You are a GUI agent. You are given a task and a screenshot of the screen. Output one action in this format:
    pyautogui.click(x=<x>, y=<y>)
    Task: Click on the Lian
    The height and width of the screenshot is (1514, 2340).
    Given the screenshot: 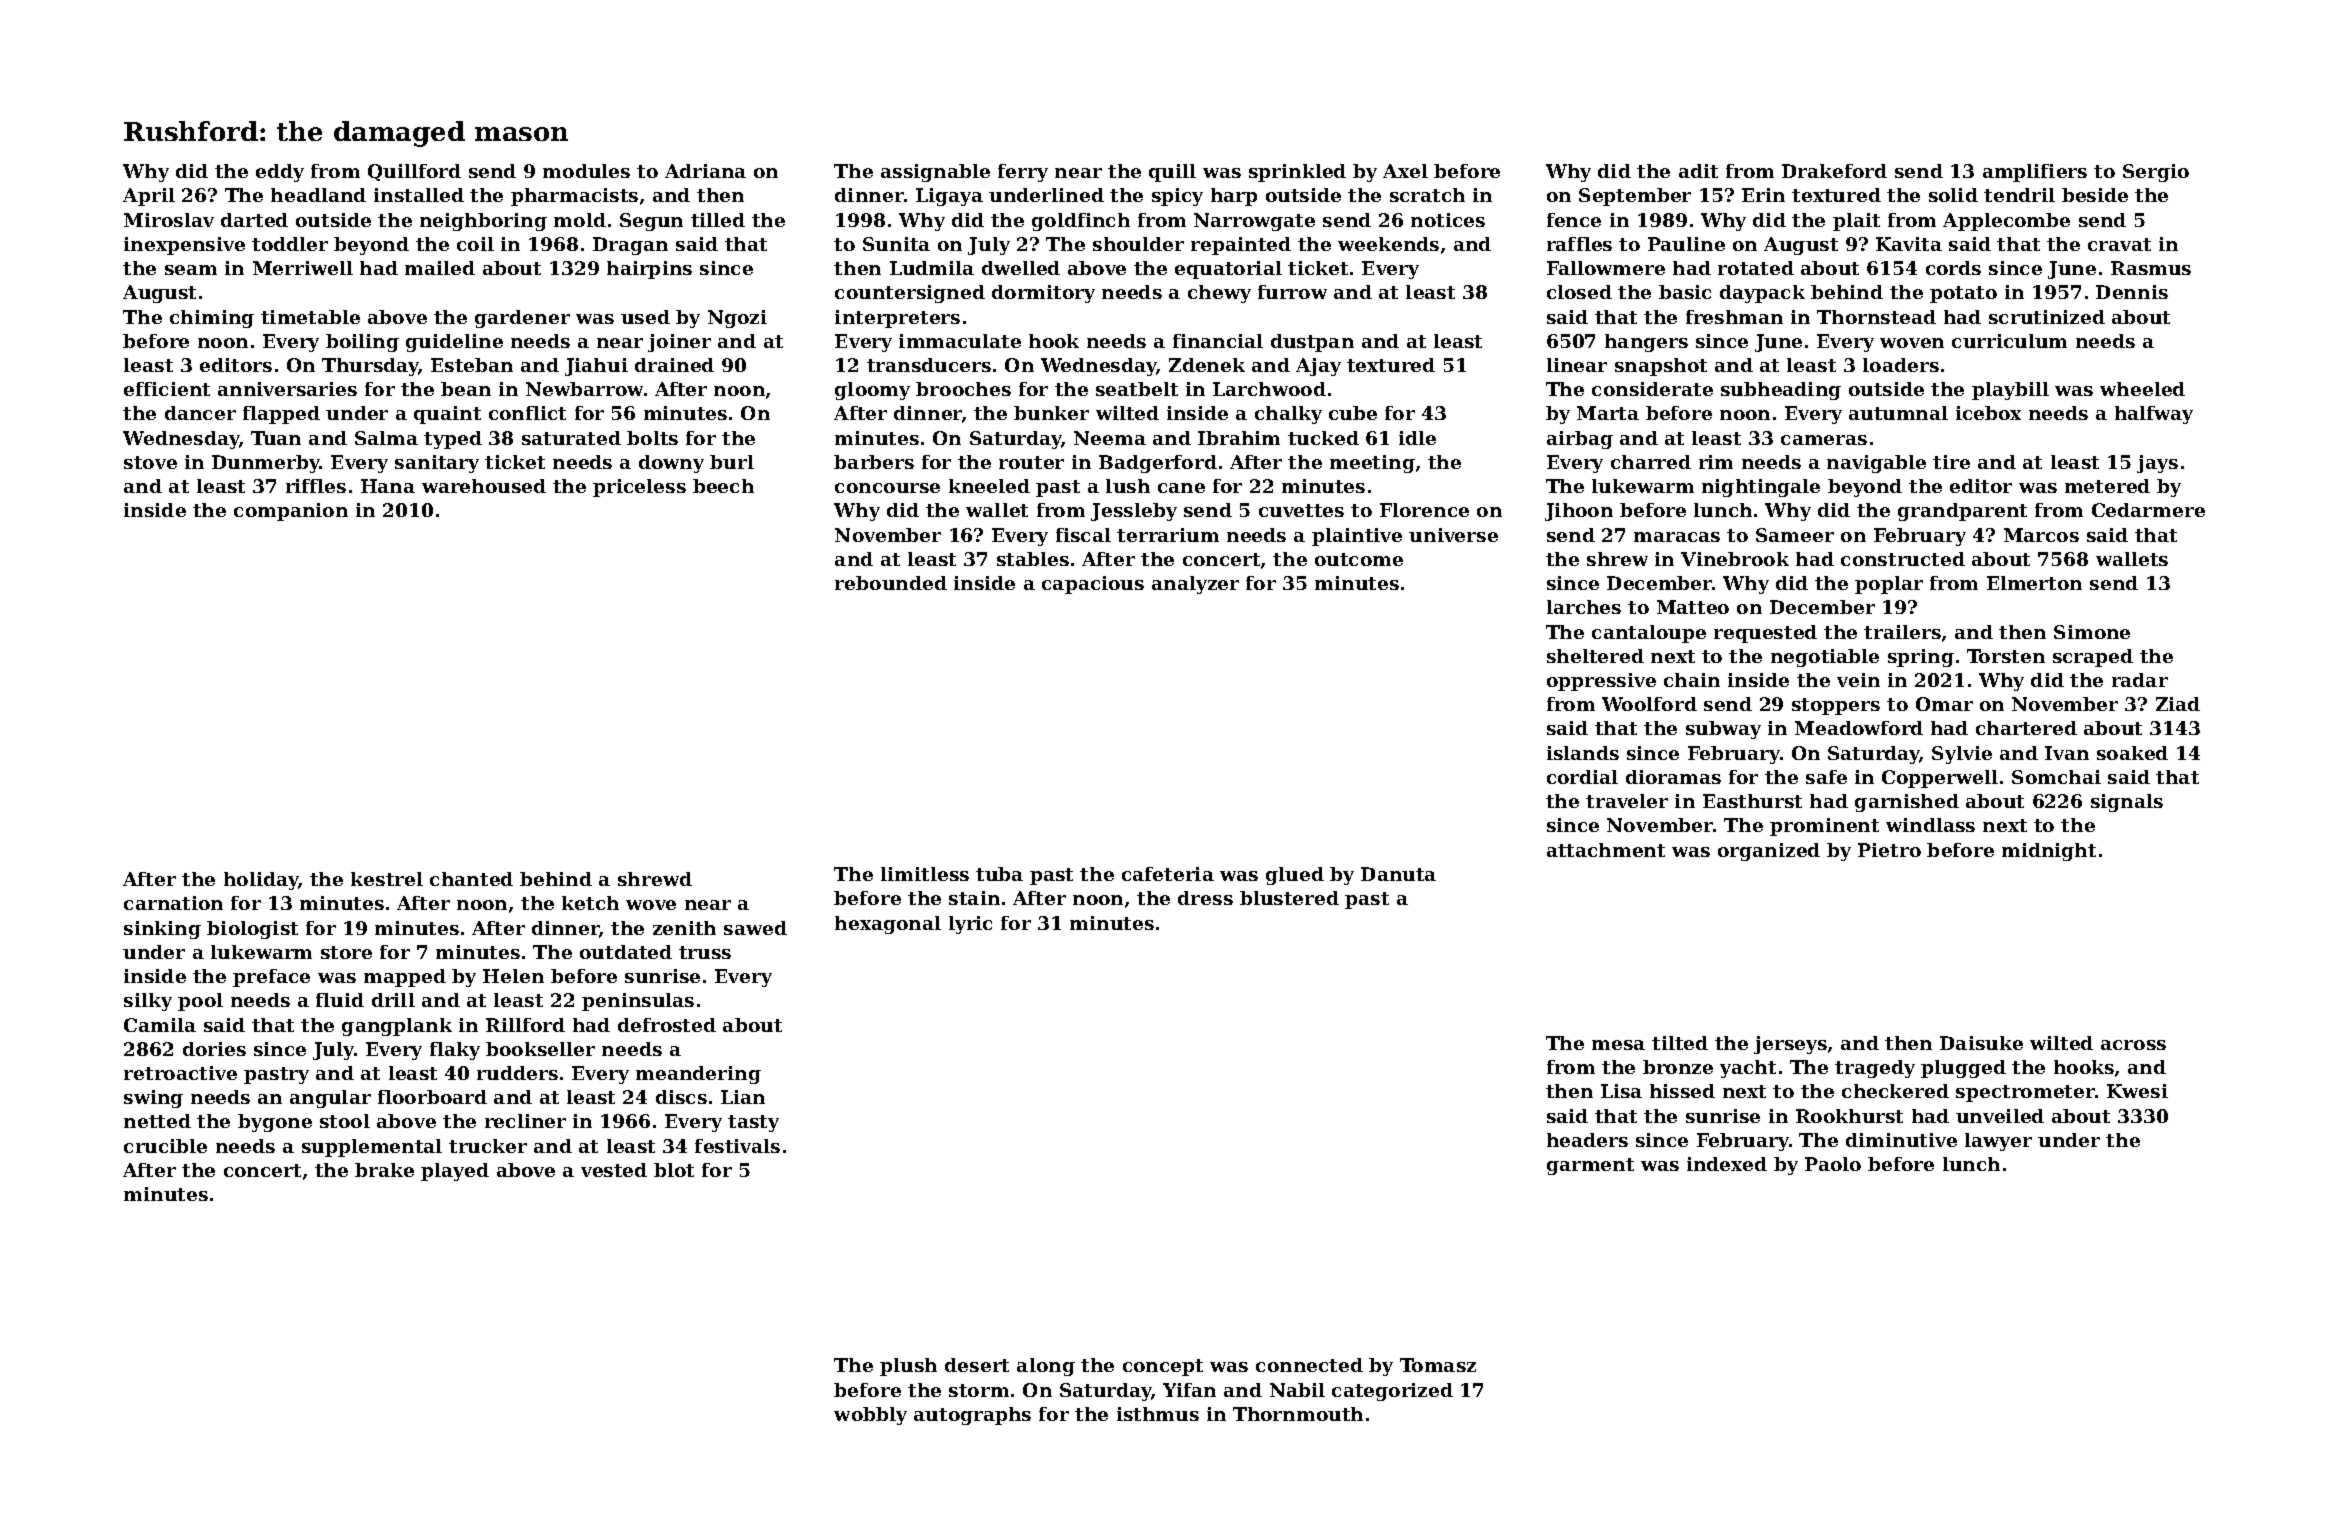 What is the action you would take?
    pyautogui.click(x=743, y=1097)
